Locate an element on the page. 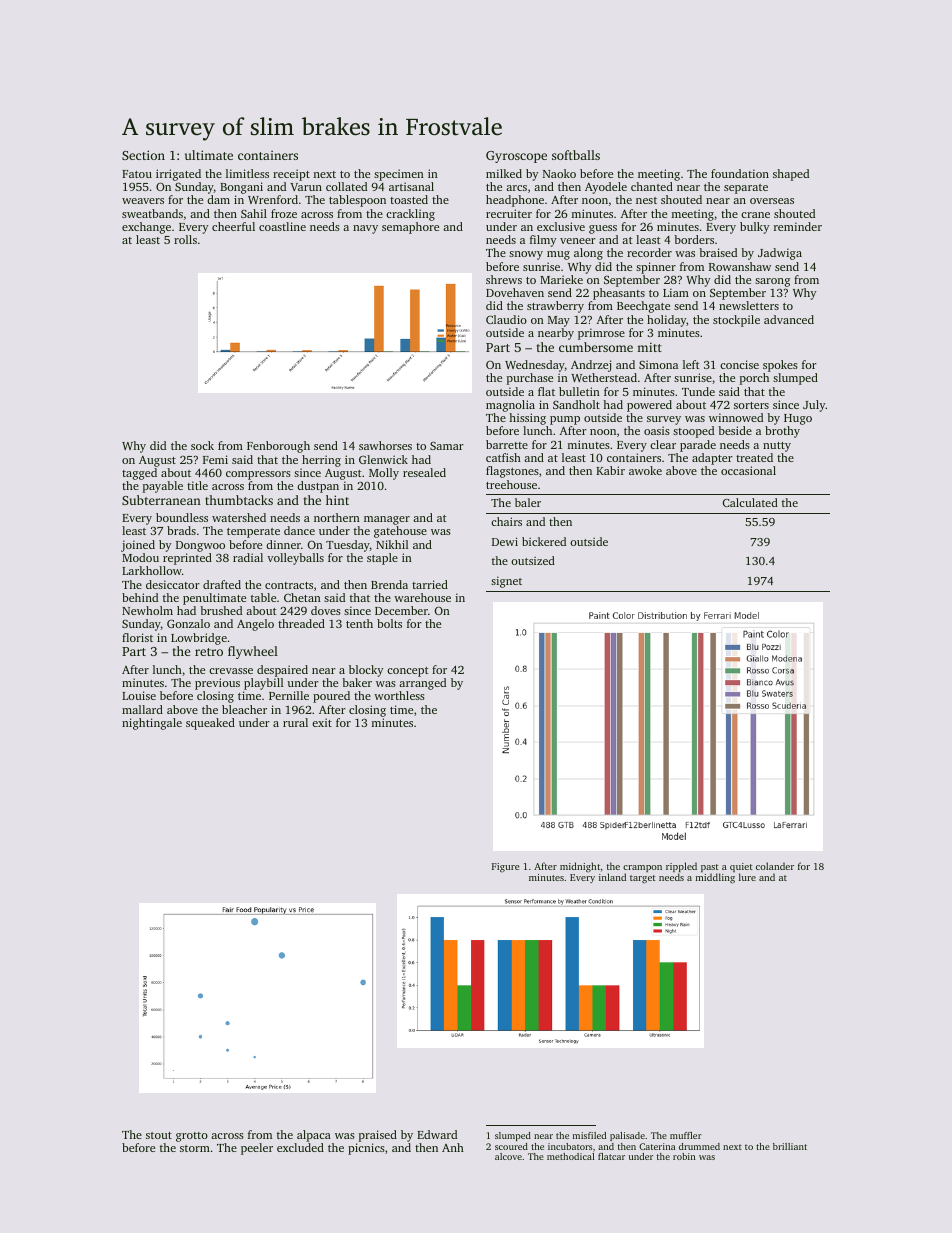 Image resolution: width=952 pixels, height=1233 pixels. signet is located at coordinates (506, 582).
